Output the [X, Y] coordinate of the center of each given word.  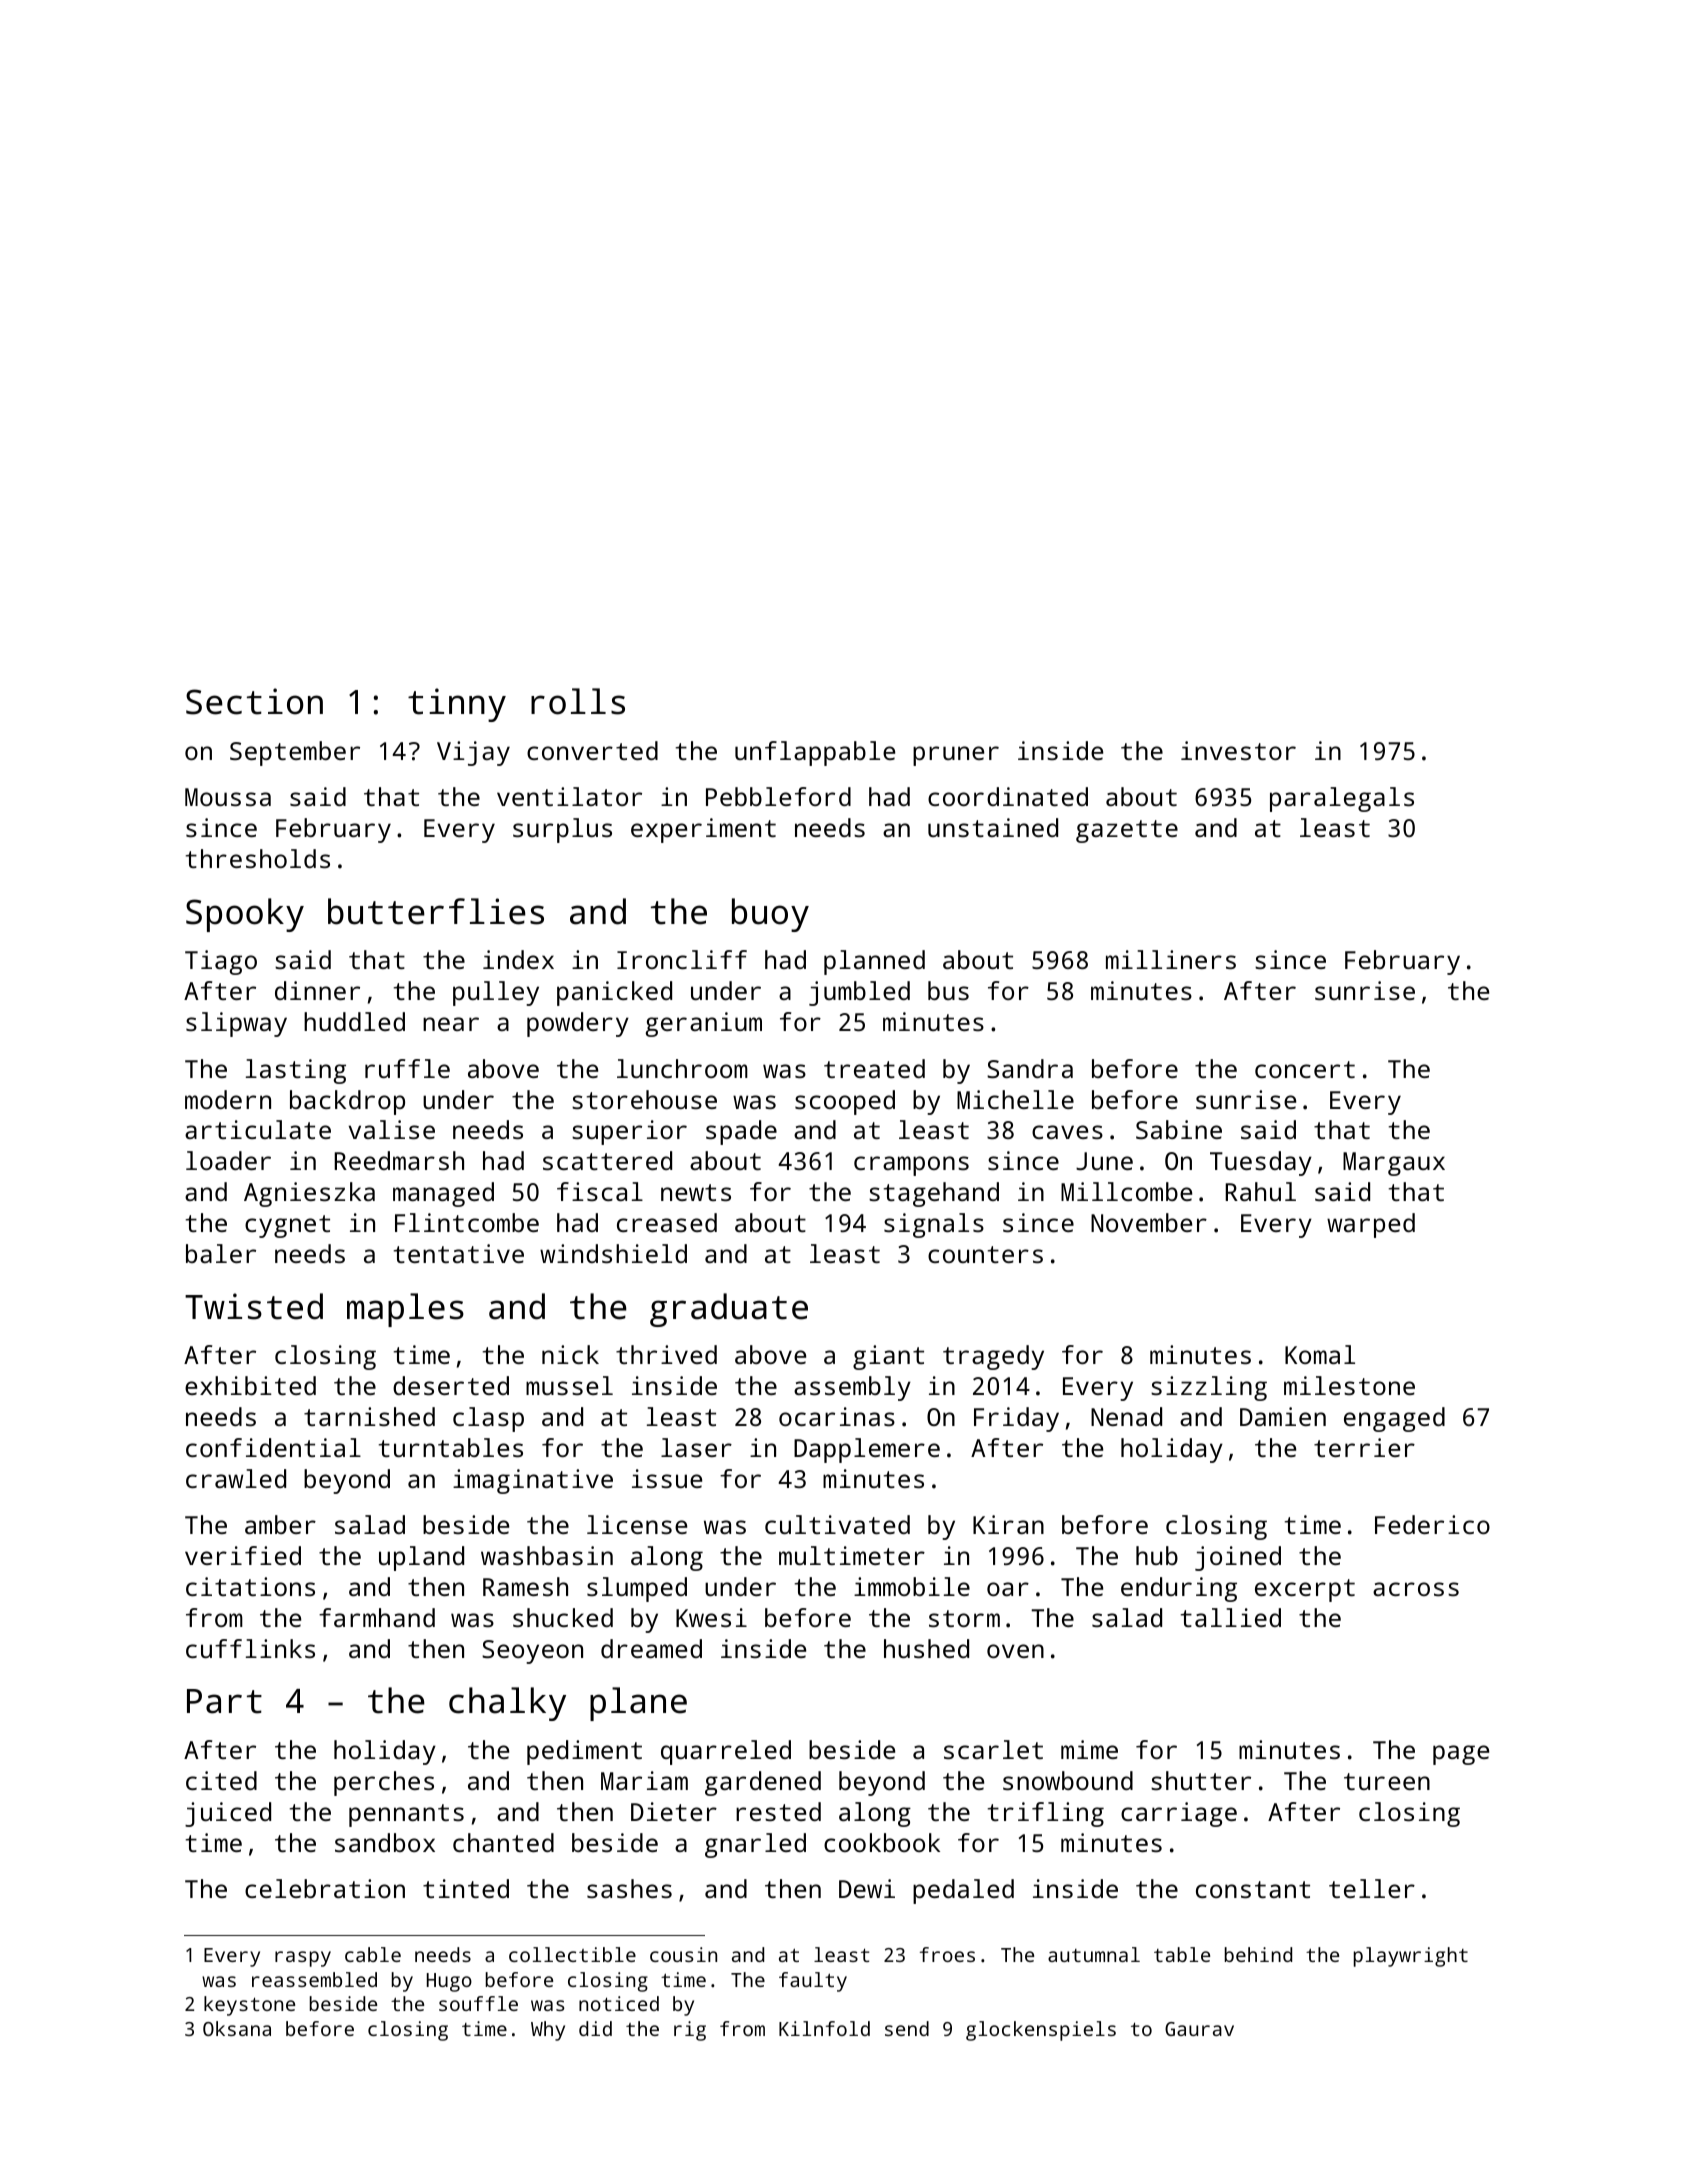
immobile [912, 1586]
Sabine [1179, 1129]
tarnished [369, 1416]
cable [373, 1954]
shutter [1201, 1780]
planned [874, 962]
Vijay [473, 753]
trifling [1046, 1814]
